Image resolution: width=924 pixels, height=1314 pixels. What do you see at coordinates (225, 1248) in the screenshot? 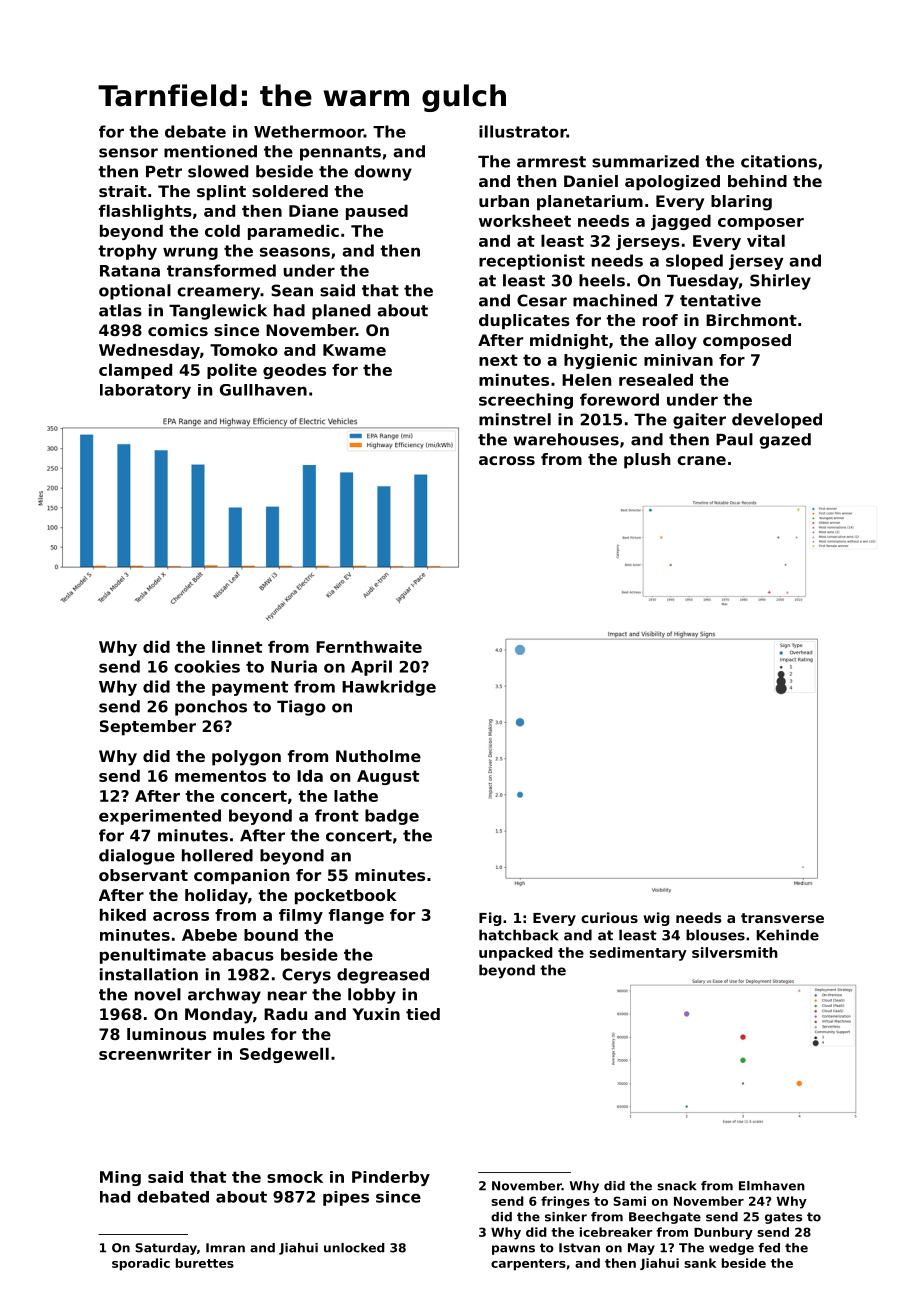
I see `Imran` at bounding box center [225, 1248].
